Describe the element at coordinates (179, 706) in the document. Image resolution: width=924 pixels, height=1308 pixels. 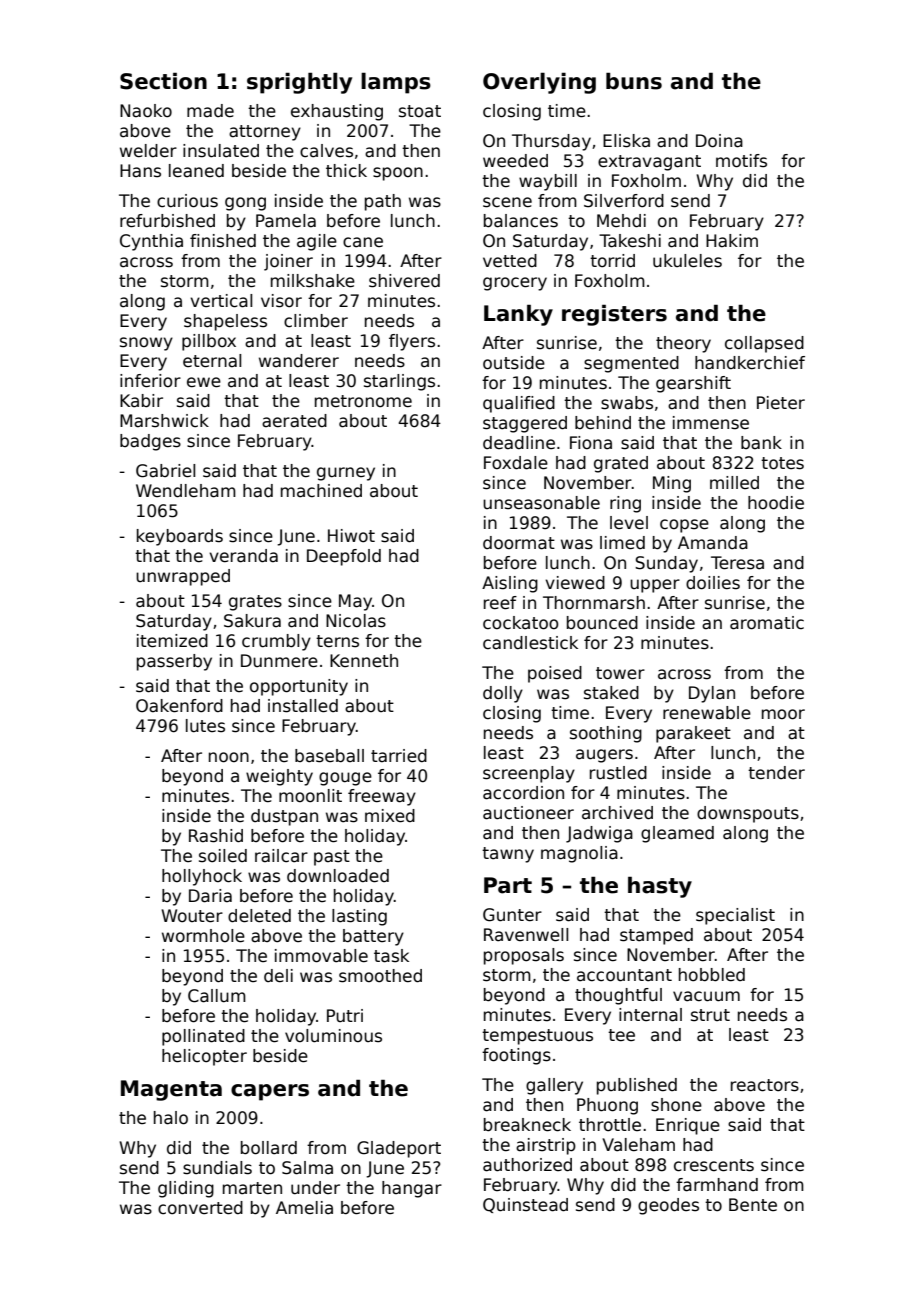
I see `Oakenford` at that location.
